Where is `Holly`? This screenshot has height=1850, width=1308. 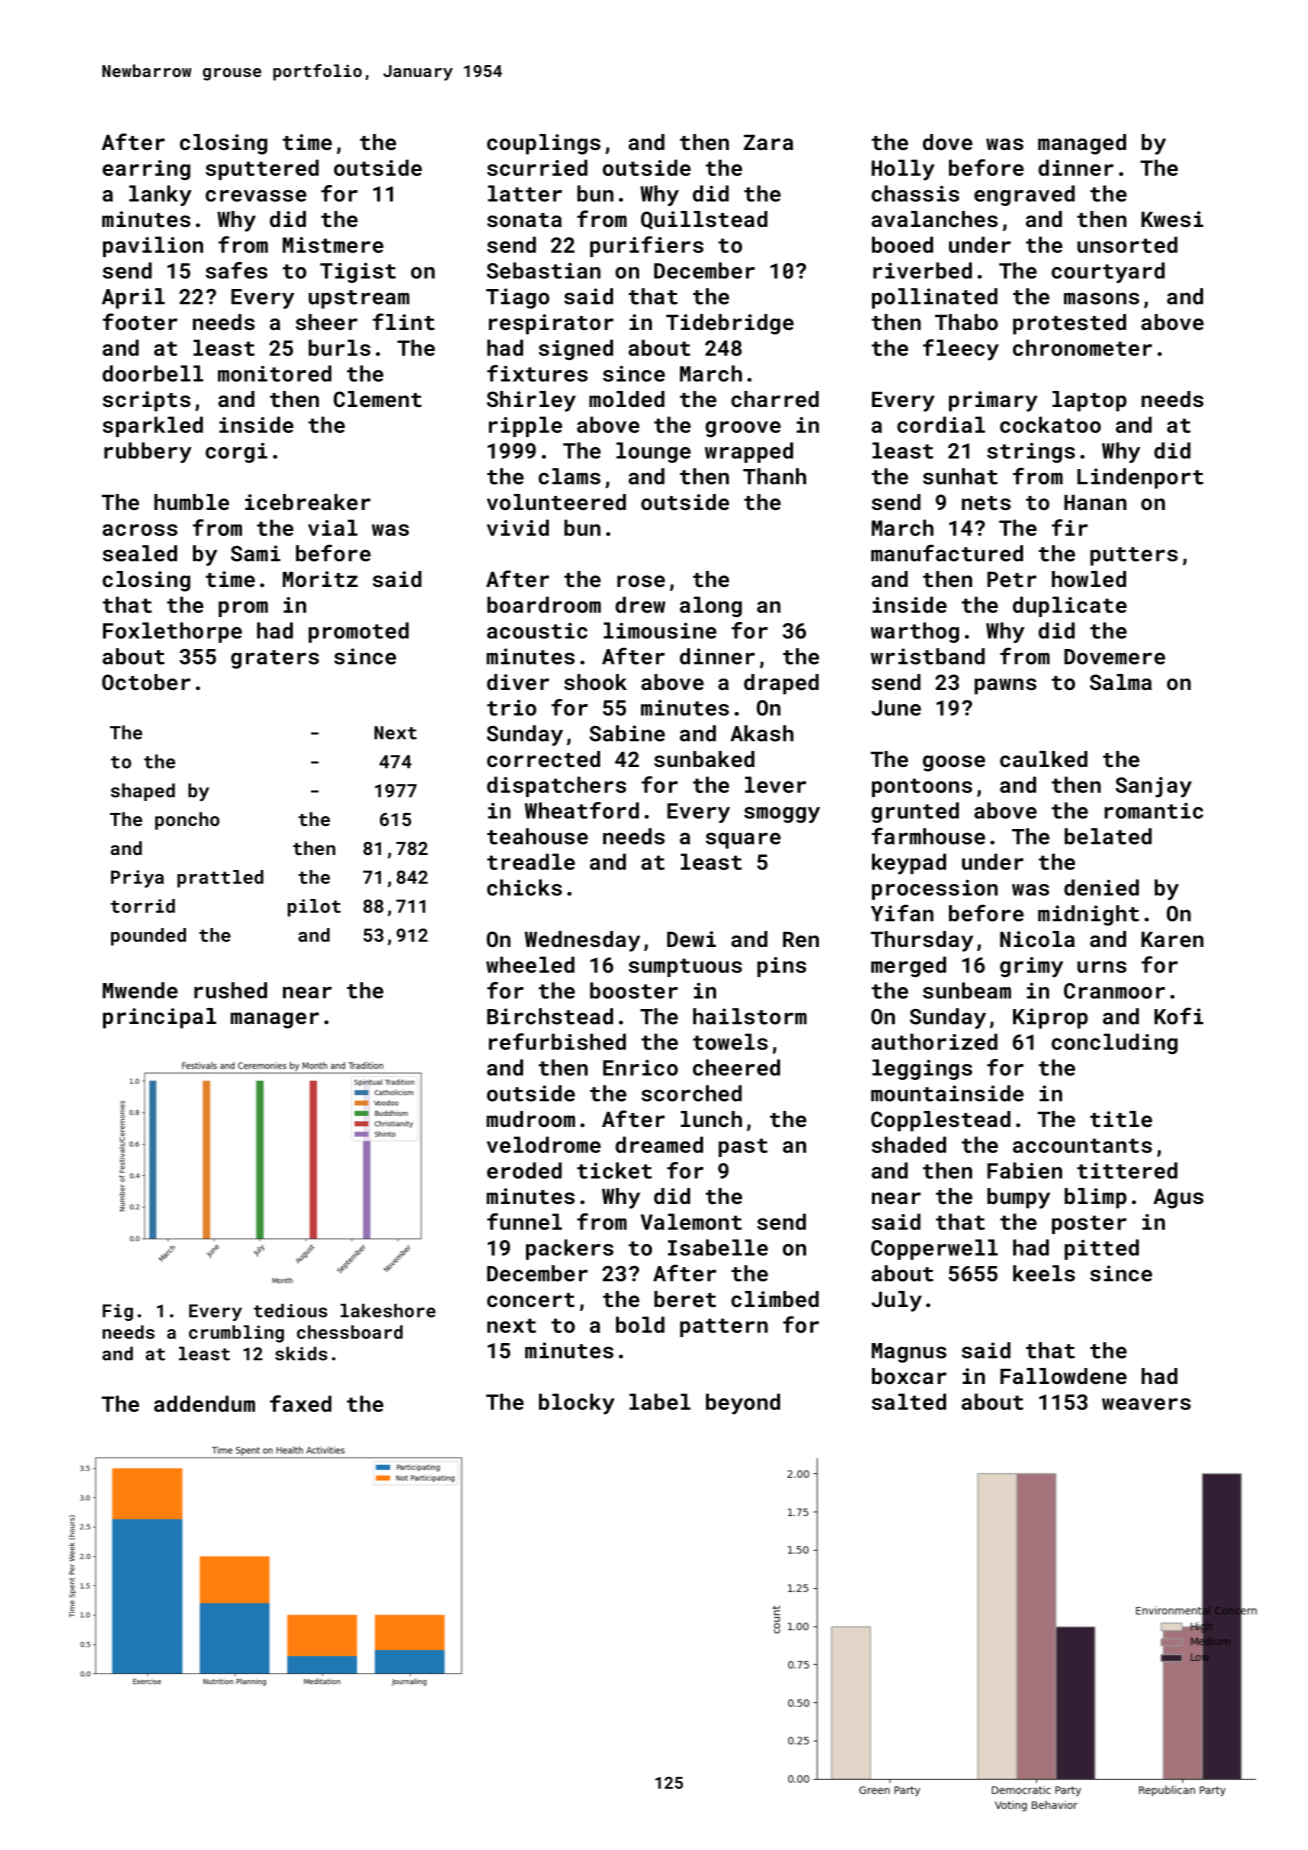 Holly is located at coordinates (903, 170).
